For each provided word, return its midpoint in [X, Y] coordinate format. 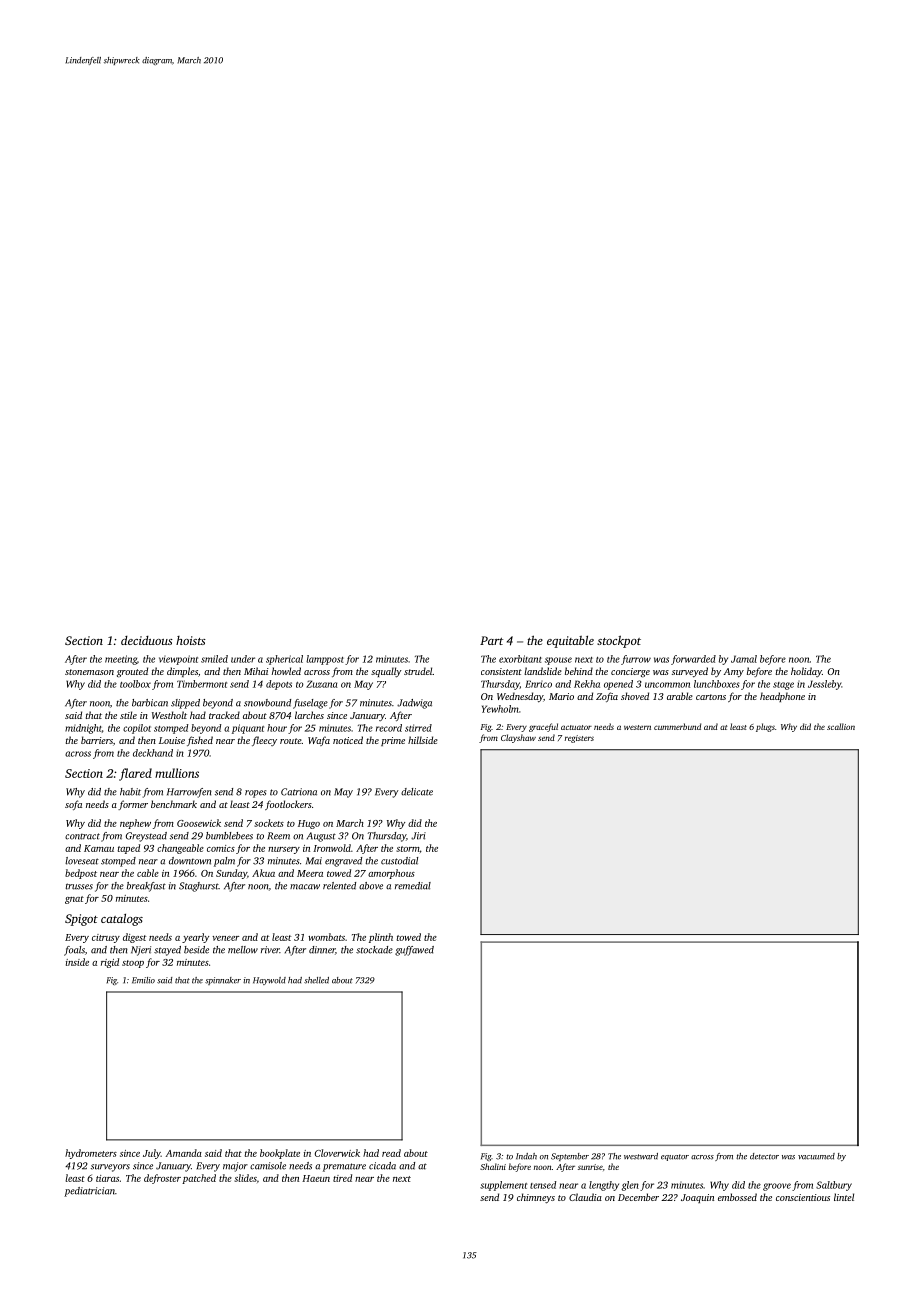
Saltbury [834, 1186]
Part [491, 640]
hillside [423, 740]
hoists [191, 640]
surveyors [110, 1168]
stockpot [619, 641]
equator [675, 1157]
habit [130, 792]
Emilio [143, 980]
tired [342, 1178]
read [391, 1153]
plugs [765, 727]
